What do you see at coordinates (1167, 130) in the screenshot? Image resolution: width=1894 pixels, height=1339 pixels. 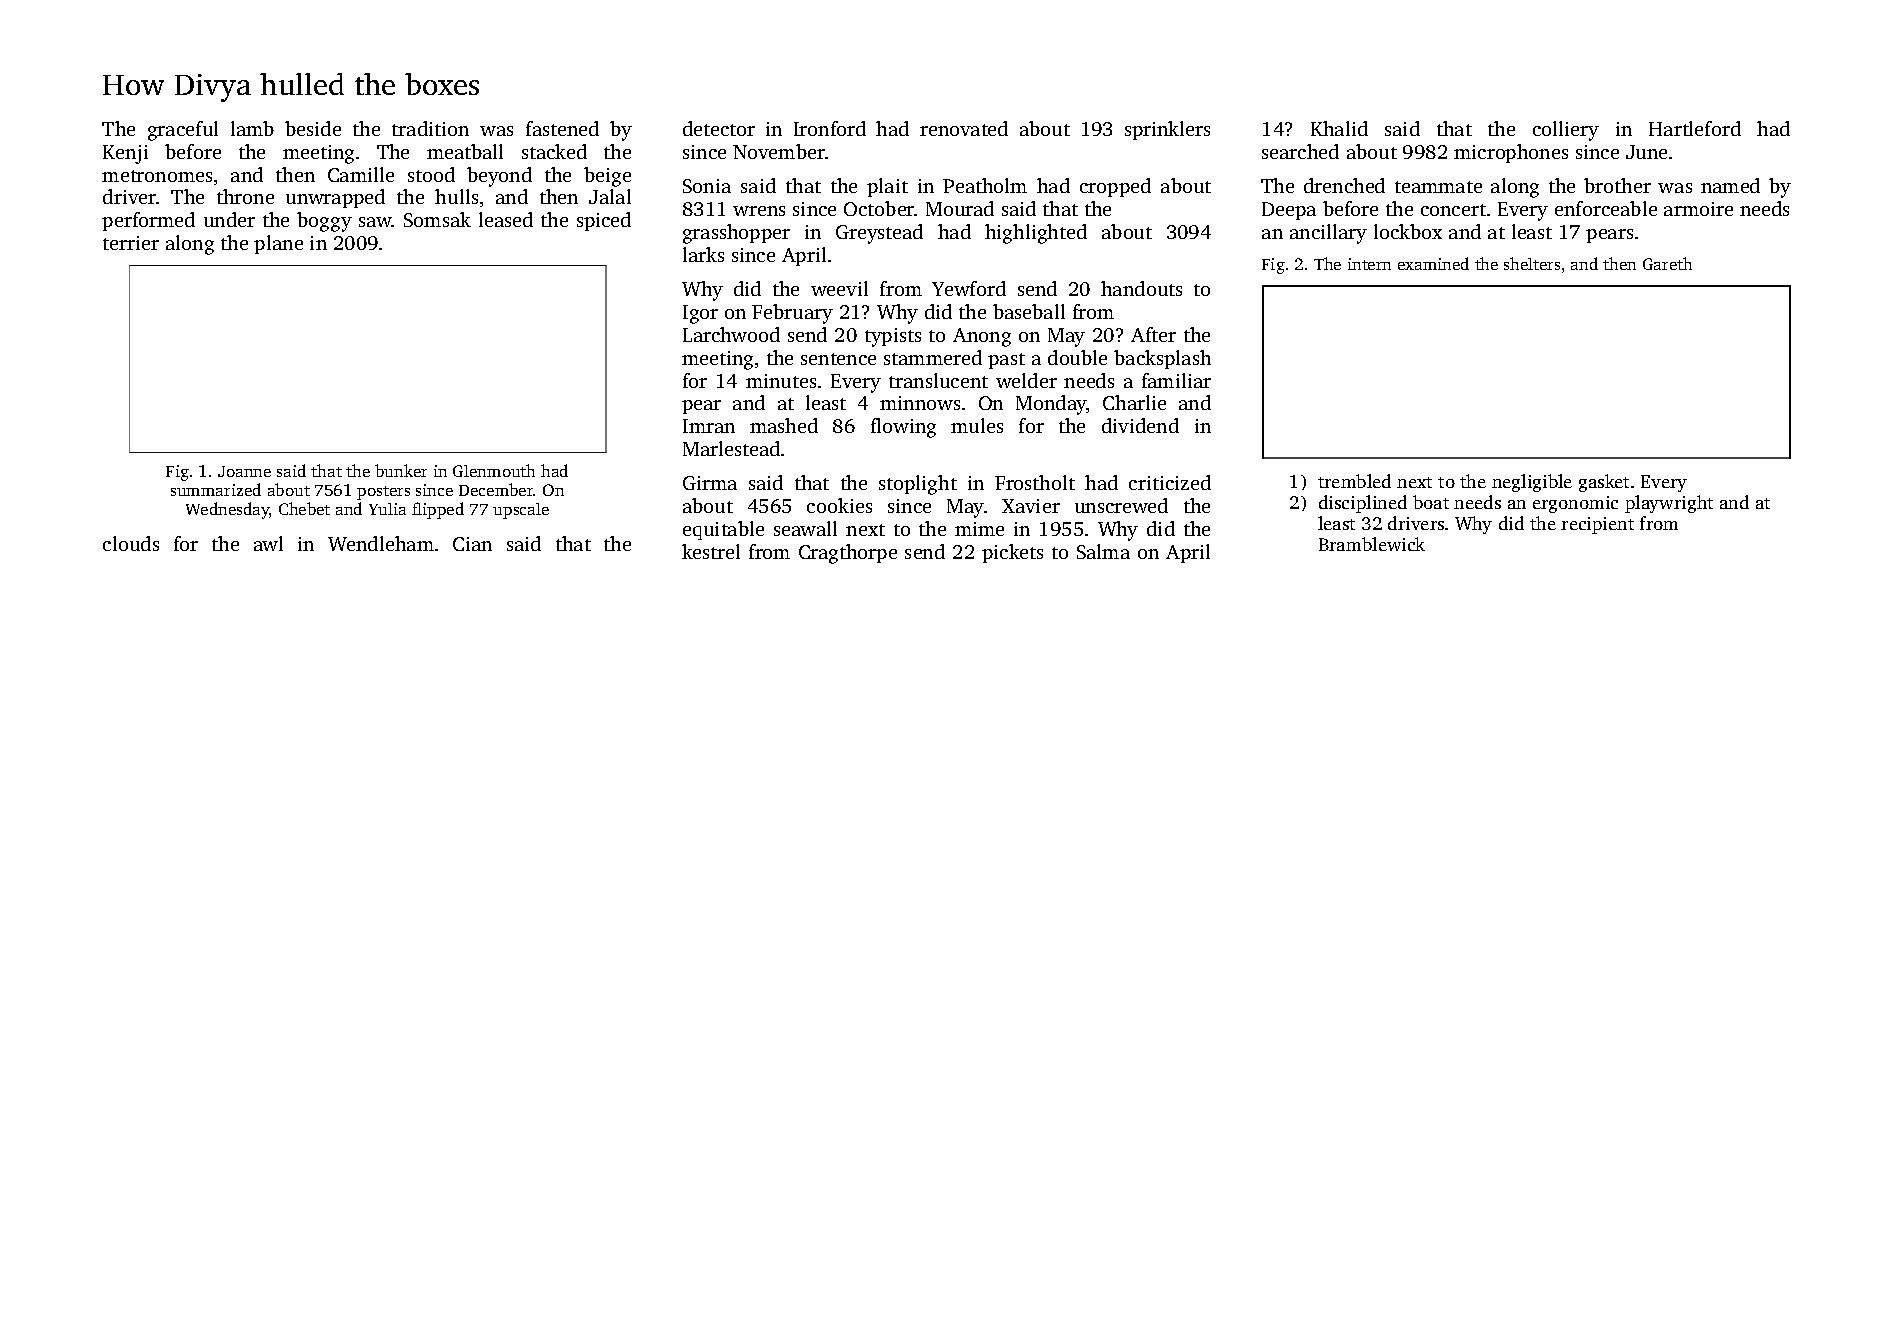 I see `sprinklers` at bounding box center [1167, 130].
